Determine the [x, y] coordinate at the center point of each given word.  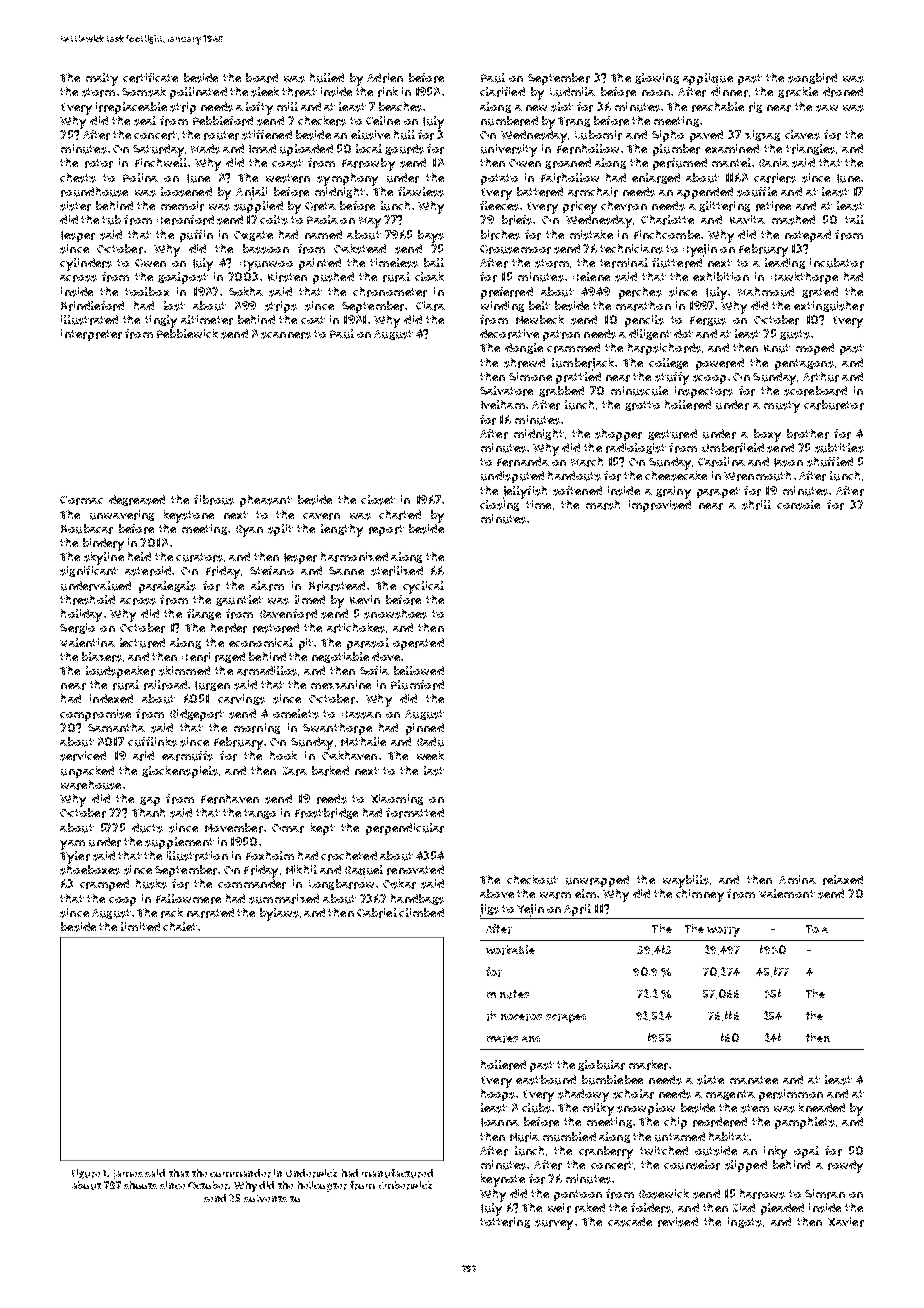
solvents [265, 1198]
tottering [505, 1222]
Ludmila [572, 92]
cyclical [423, 587]
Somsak [144, 92]
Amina [797, 879]
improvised [660, 506]
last [434, 771]
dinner [729, 92]
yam [72, 845]
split [280, 530]
